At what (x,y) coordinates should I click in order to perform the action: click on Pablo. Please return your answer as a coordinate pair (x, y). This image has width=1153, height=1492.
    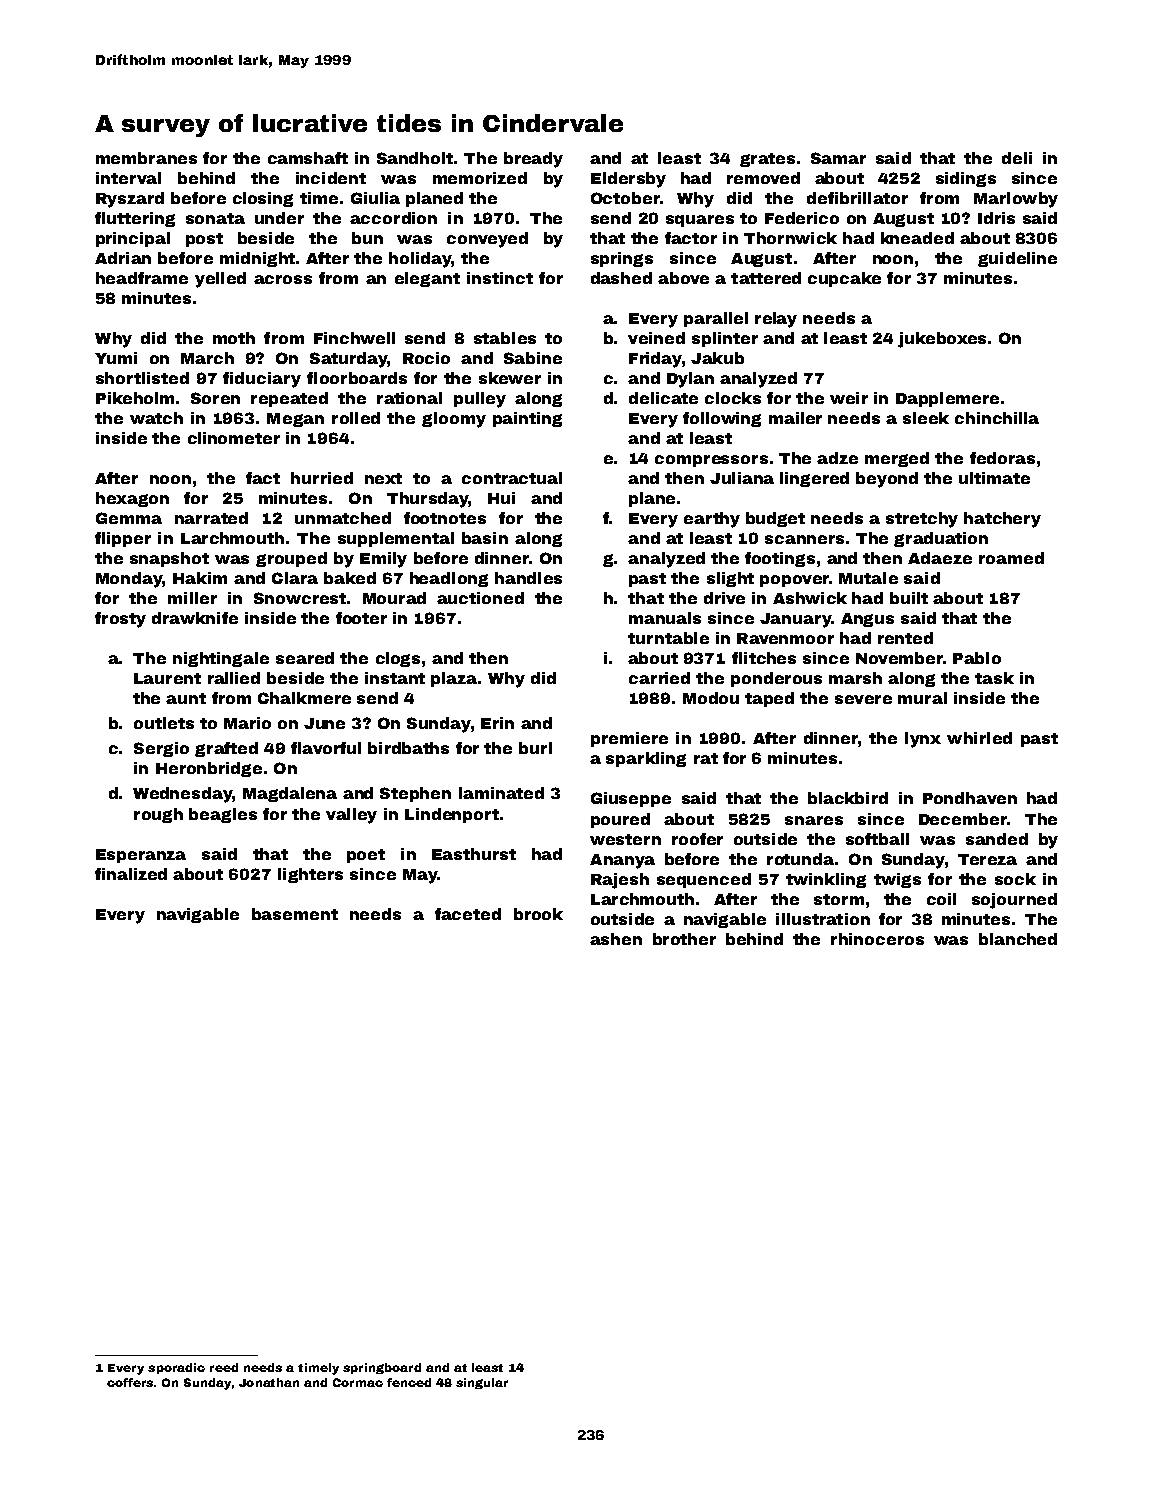
    Looking at the image, I should click on (977, 658).
